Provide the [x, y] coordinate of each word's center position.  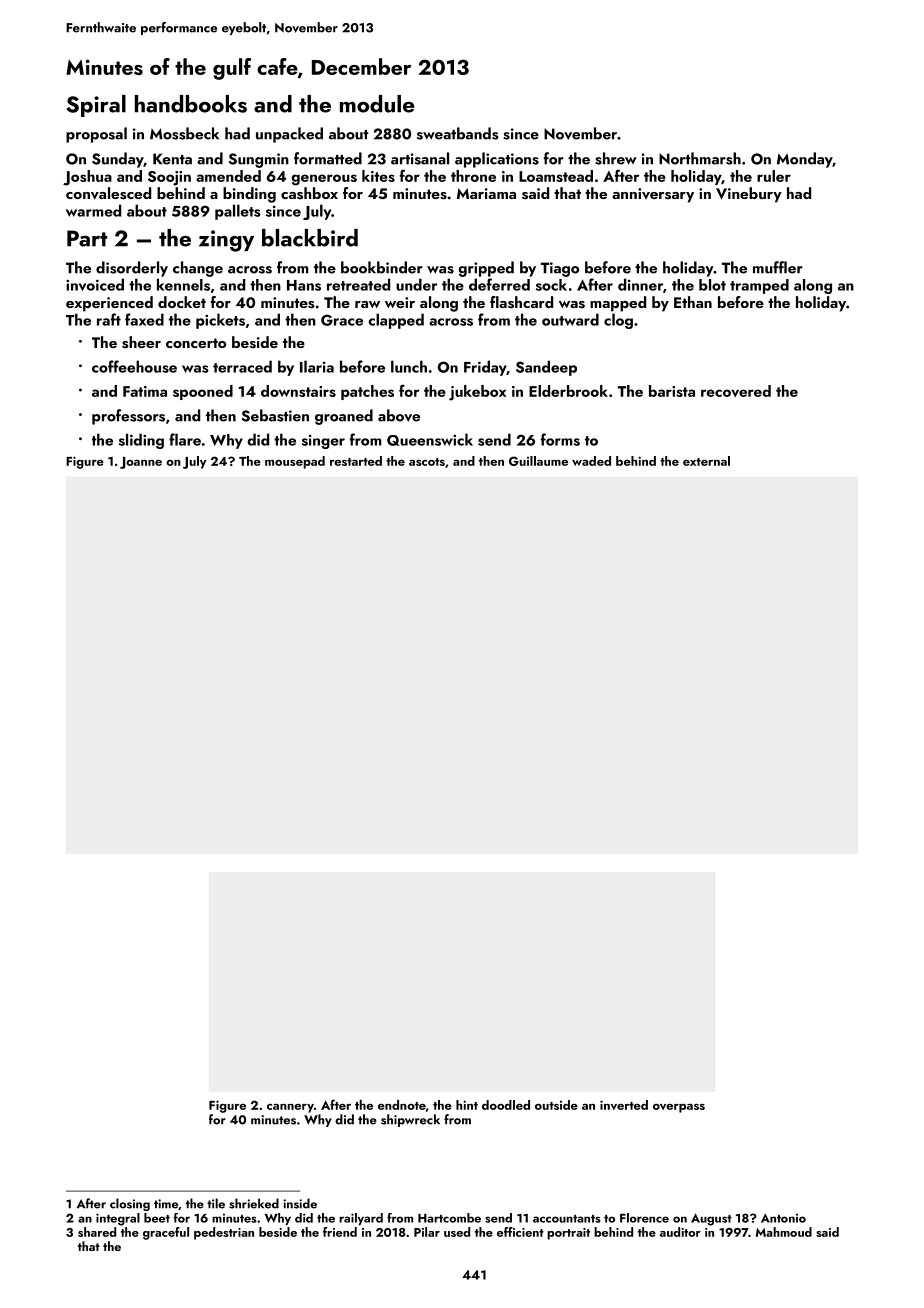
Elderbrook [568, 391]
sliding [141, 441]
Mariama [486, 193]
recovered [736, 391]
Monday [805, 160]
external [706, 461]
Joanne [141, 463]
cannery [290, 1108]
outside [556, 1105]
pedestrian [224, 1233]
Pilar [427, 1232]
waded [591, 461]
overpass [679, 1108]
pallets [238, 212]
